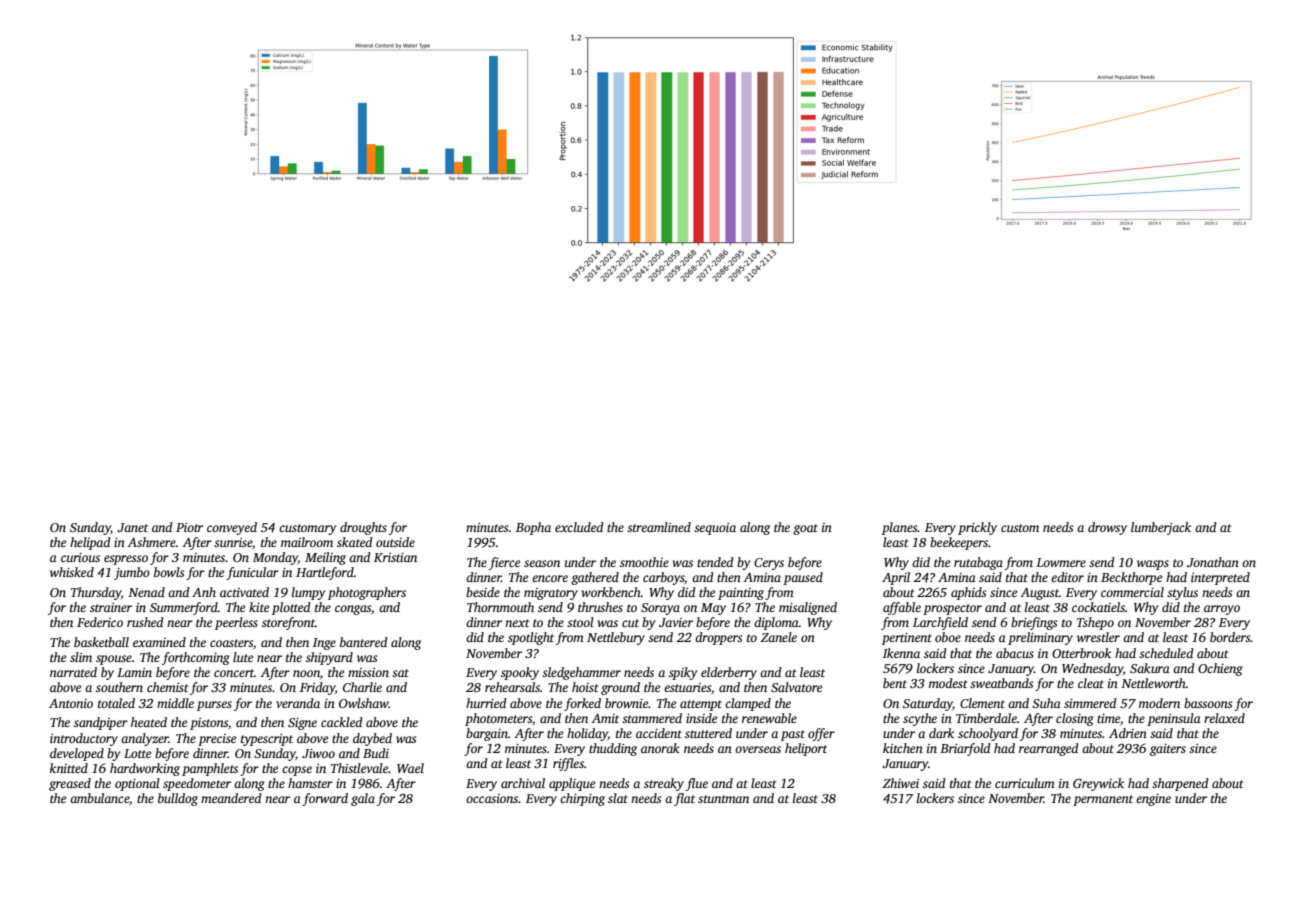  Describe the element at coordinates (325, 573) in the screenshot. I see `Hartleford` at that location.
